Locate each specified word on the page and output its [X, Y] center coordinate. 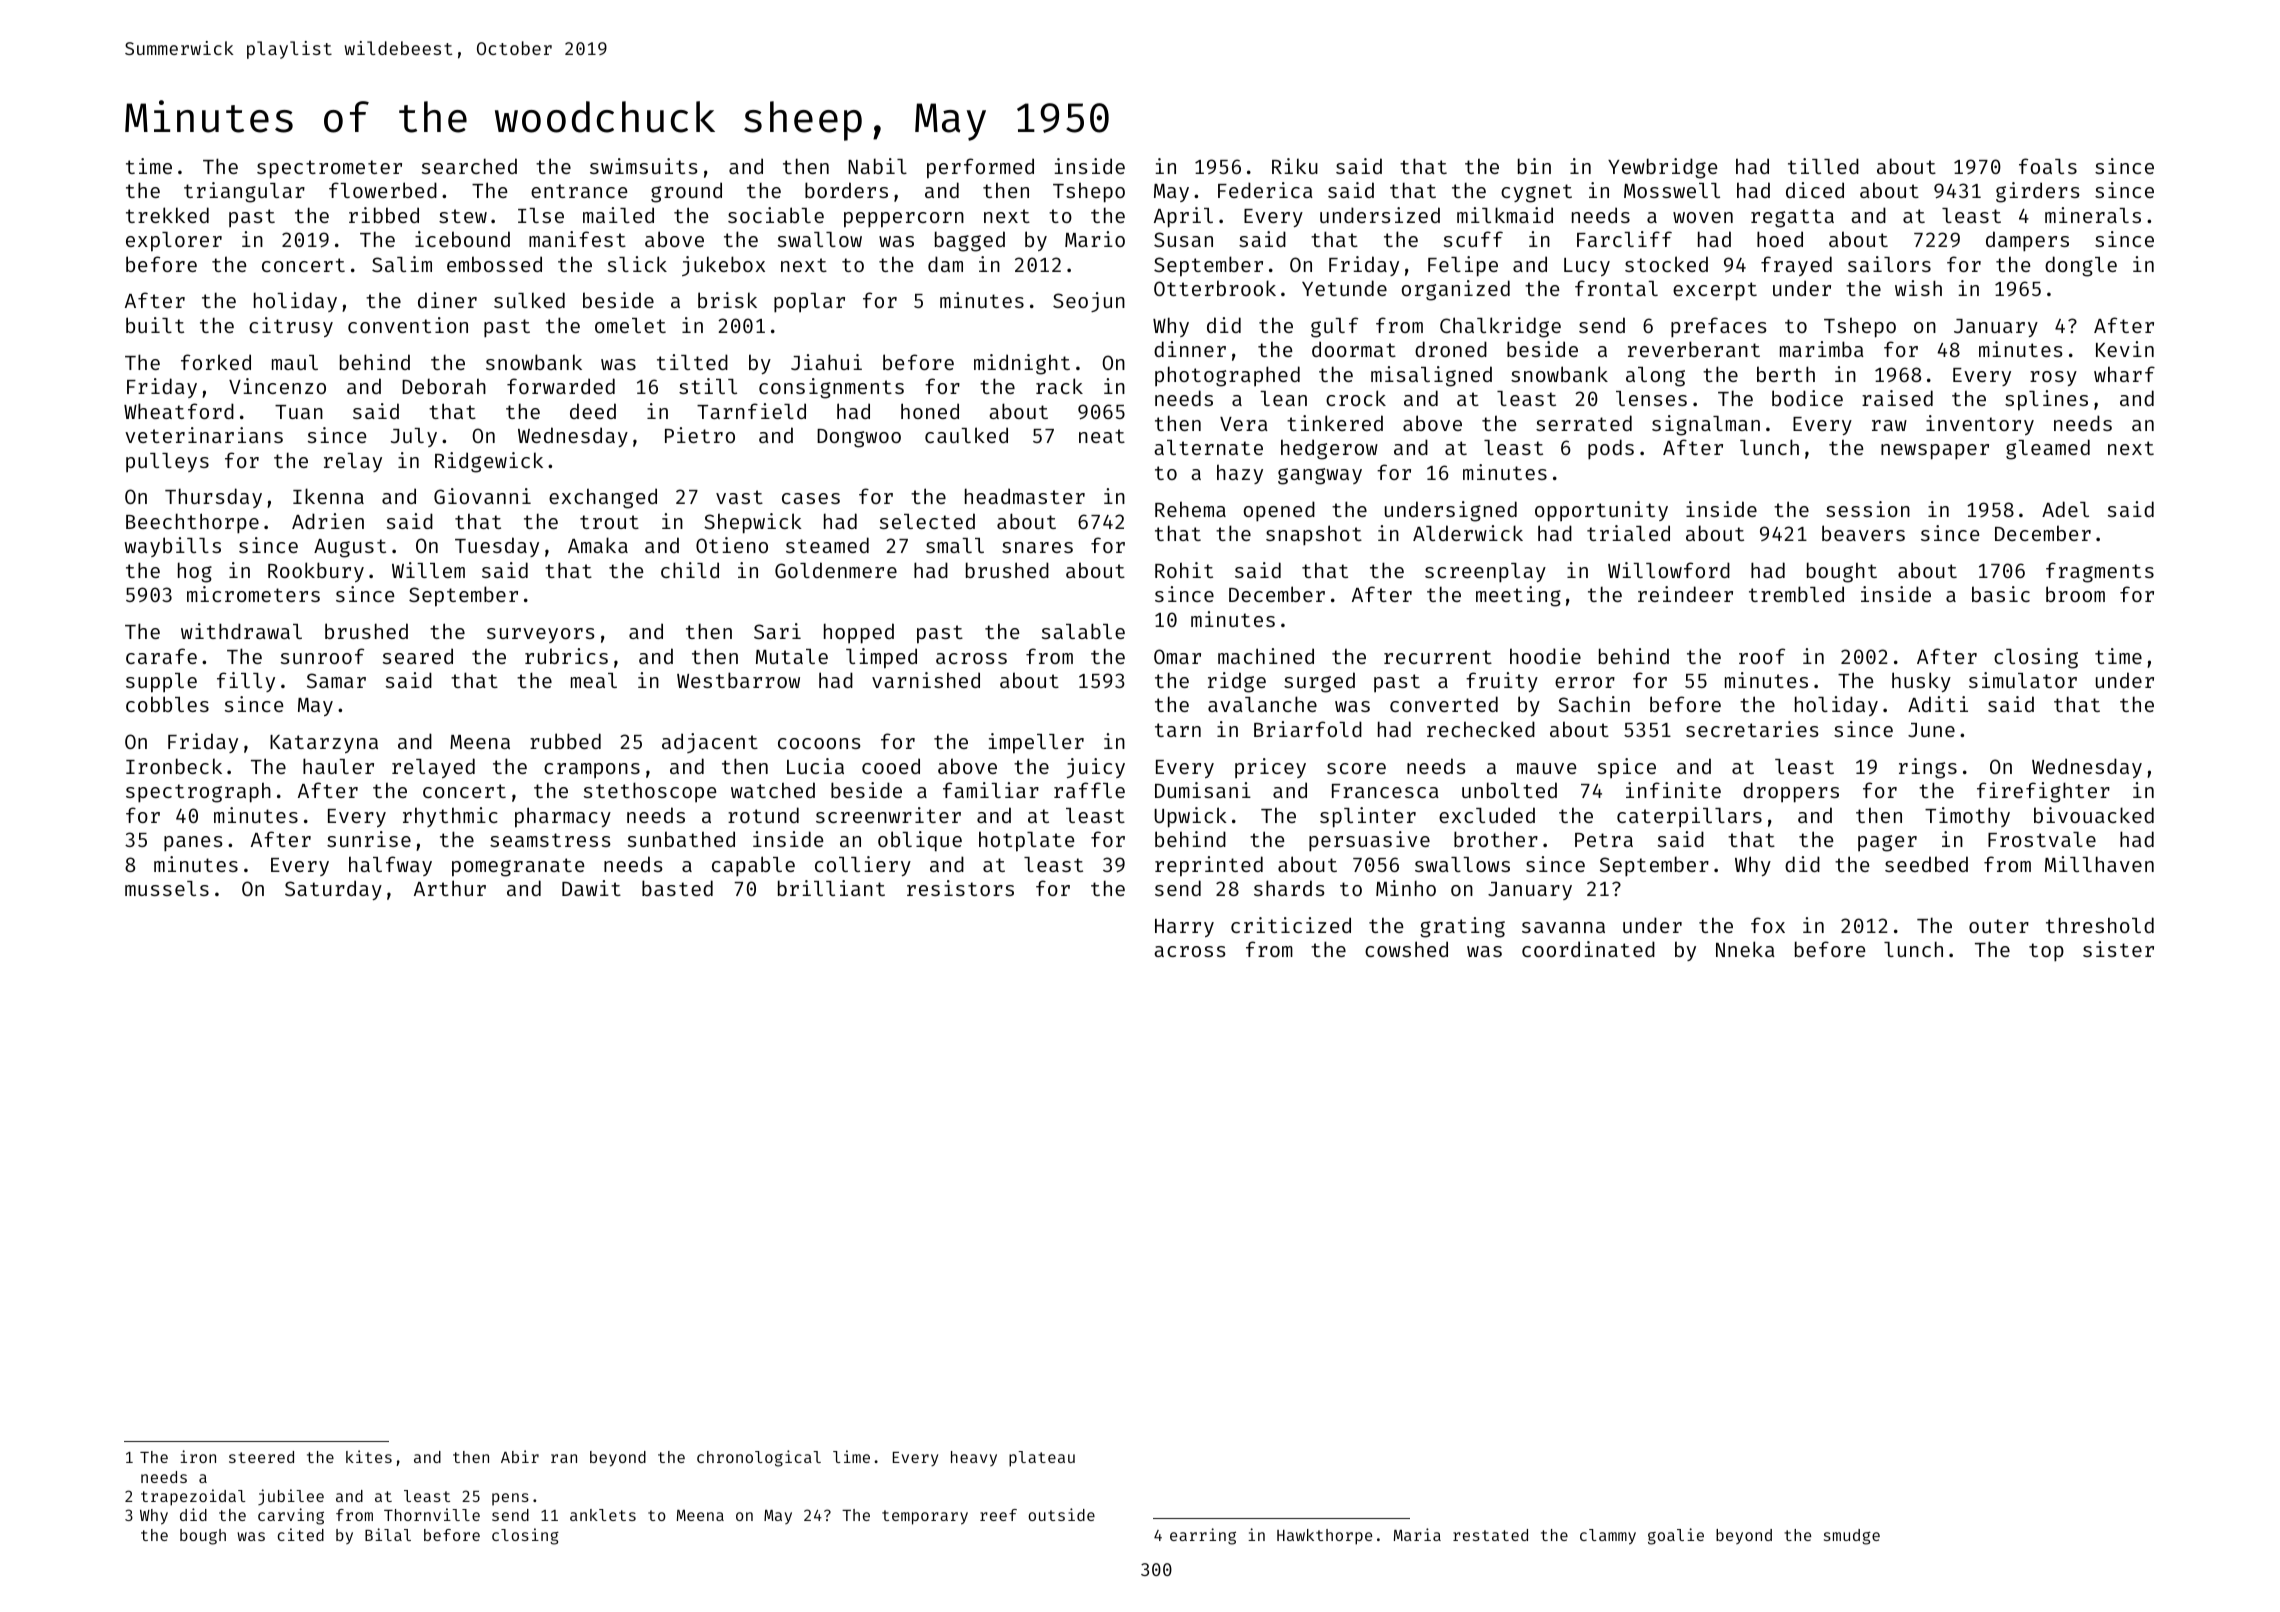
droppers [1791, 792]
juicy [1096, 768]
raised [1897, 398]
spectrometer [329, 169]
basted [677, 888]
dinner [1190, 349]
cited [301, 1534]
